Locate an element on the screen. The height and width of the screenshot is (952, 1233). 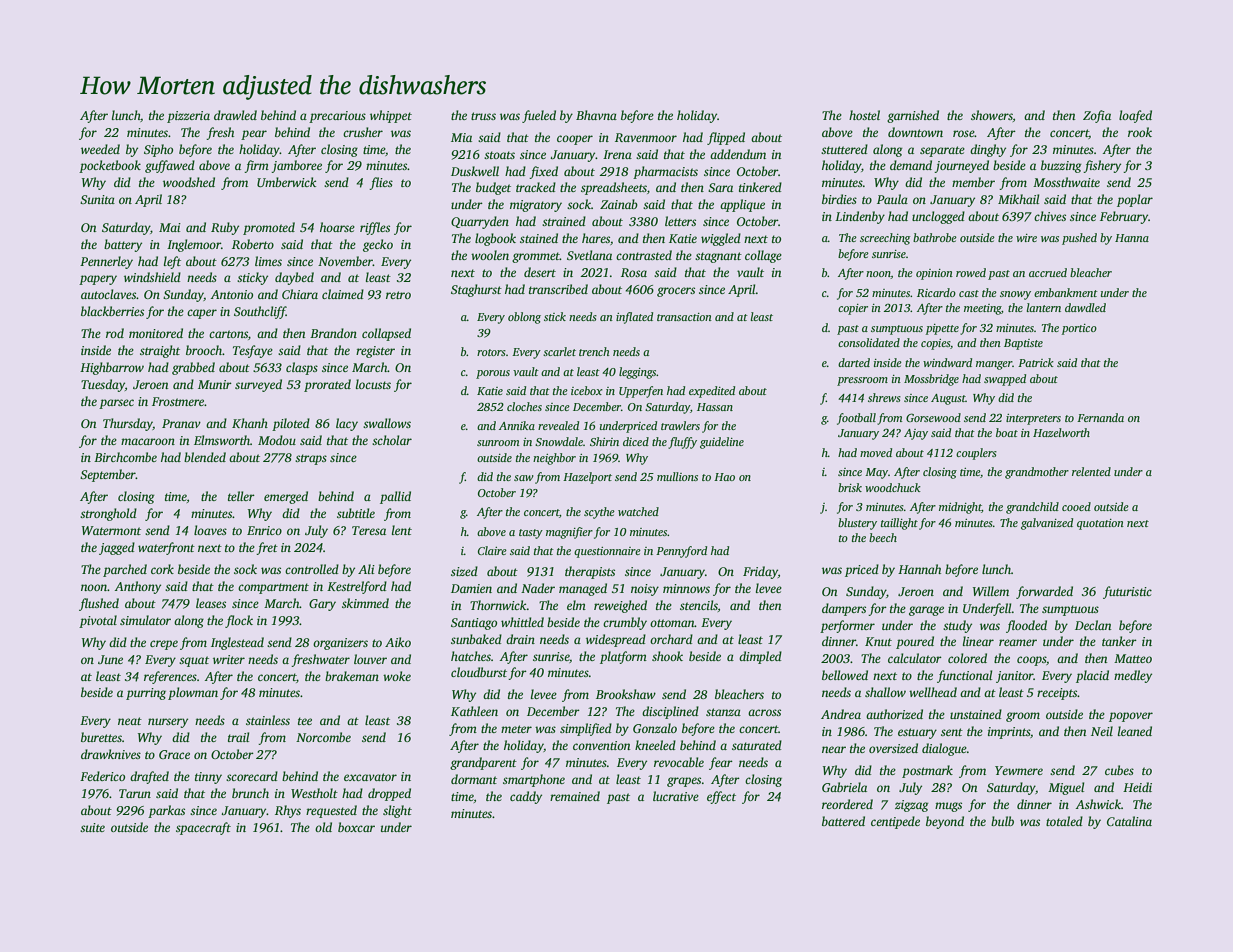
Bhavna is located at coordinates (596, 115).
